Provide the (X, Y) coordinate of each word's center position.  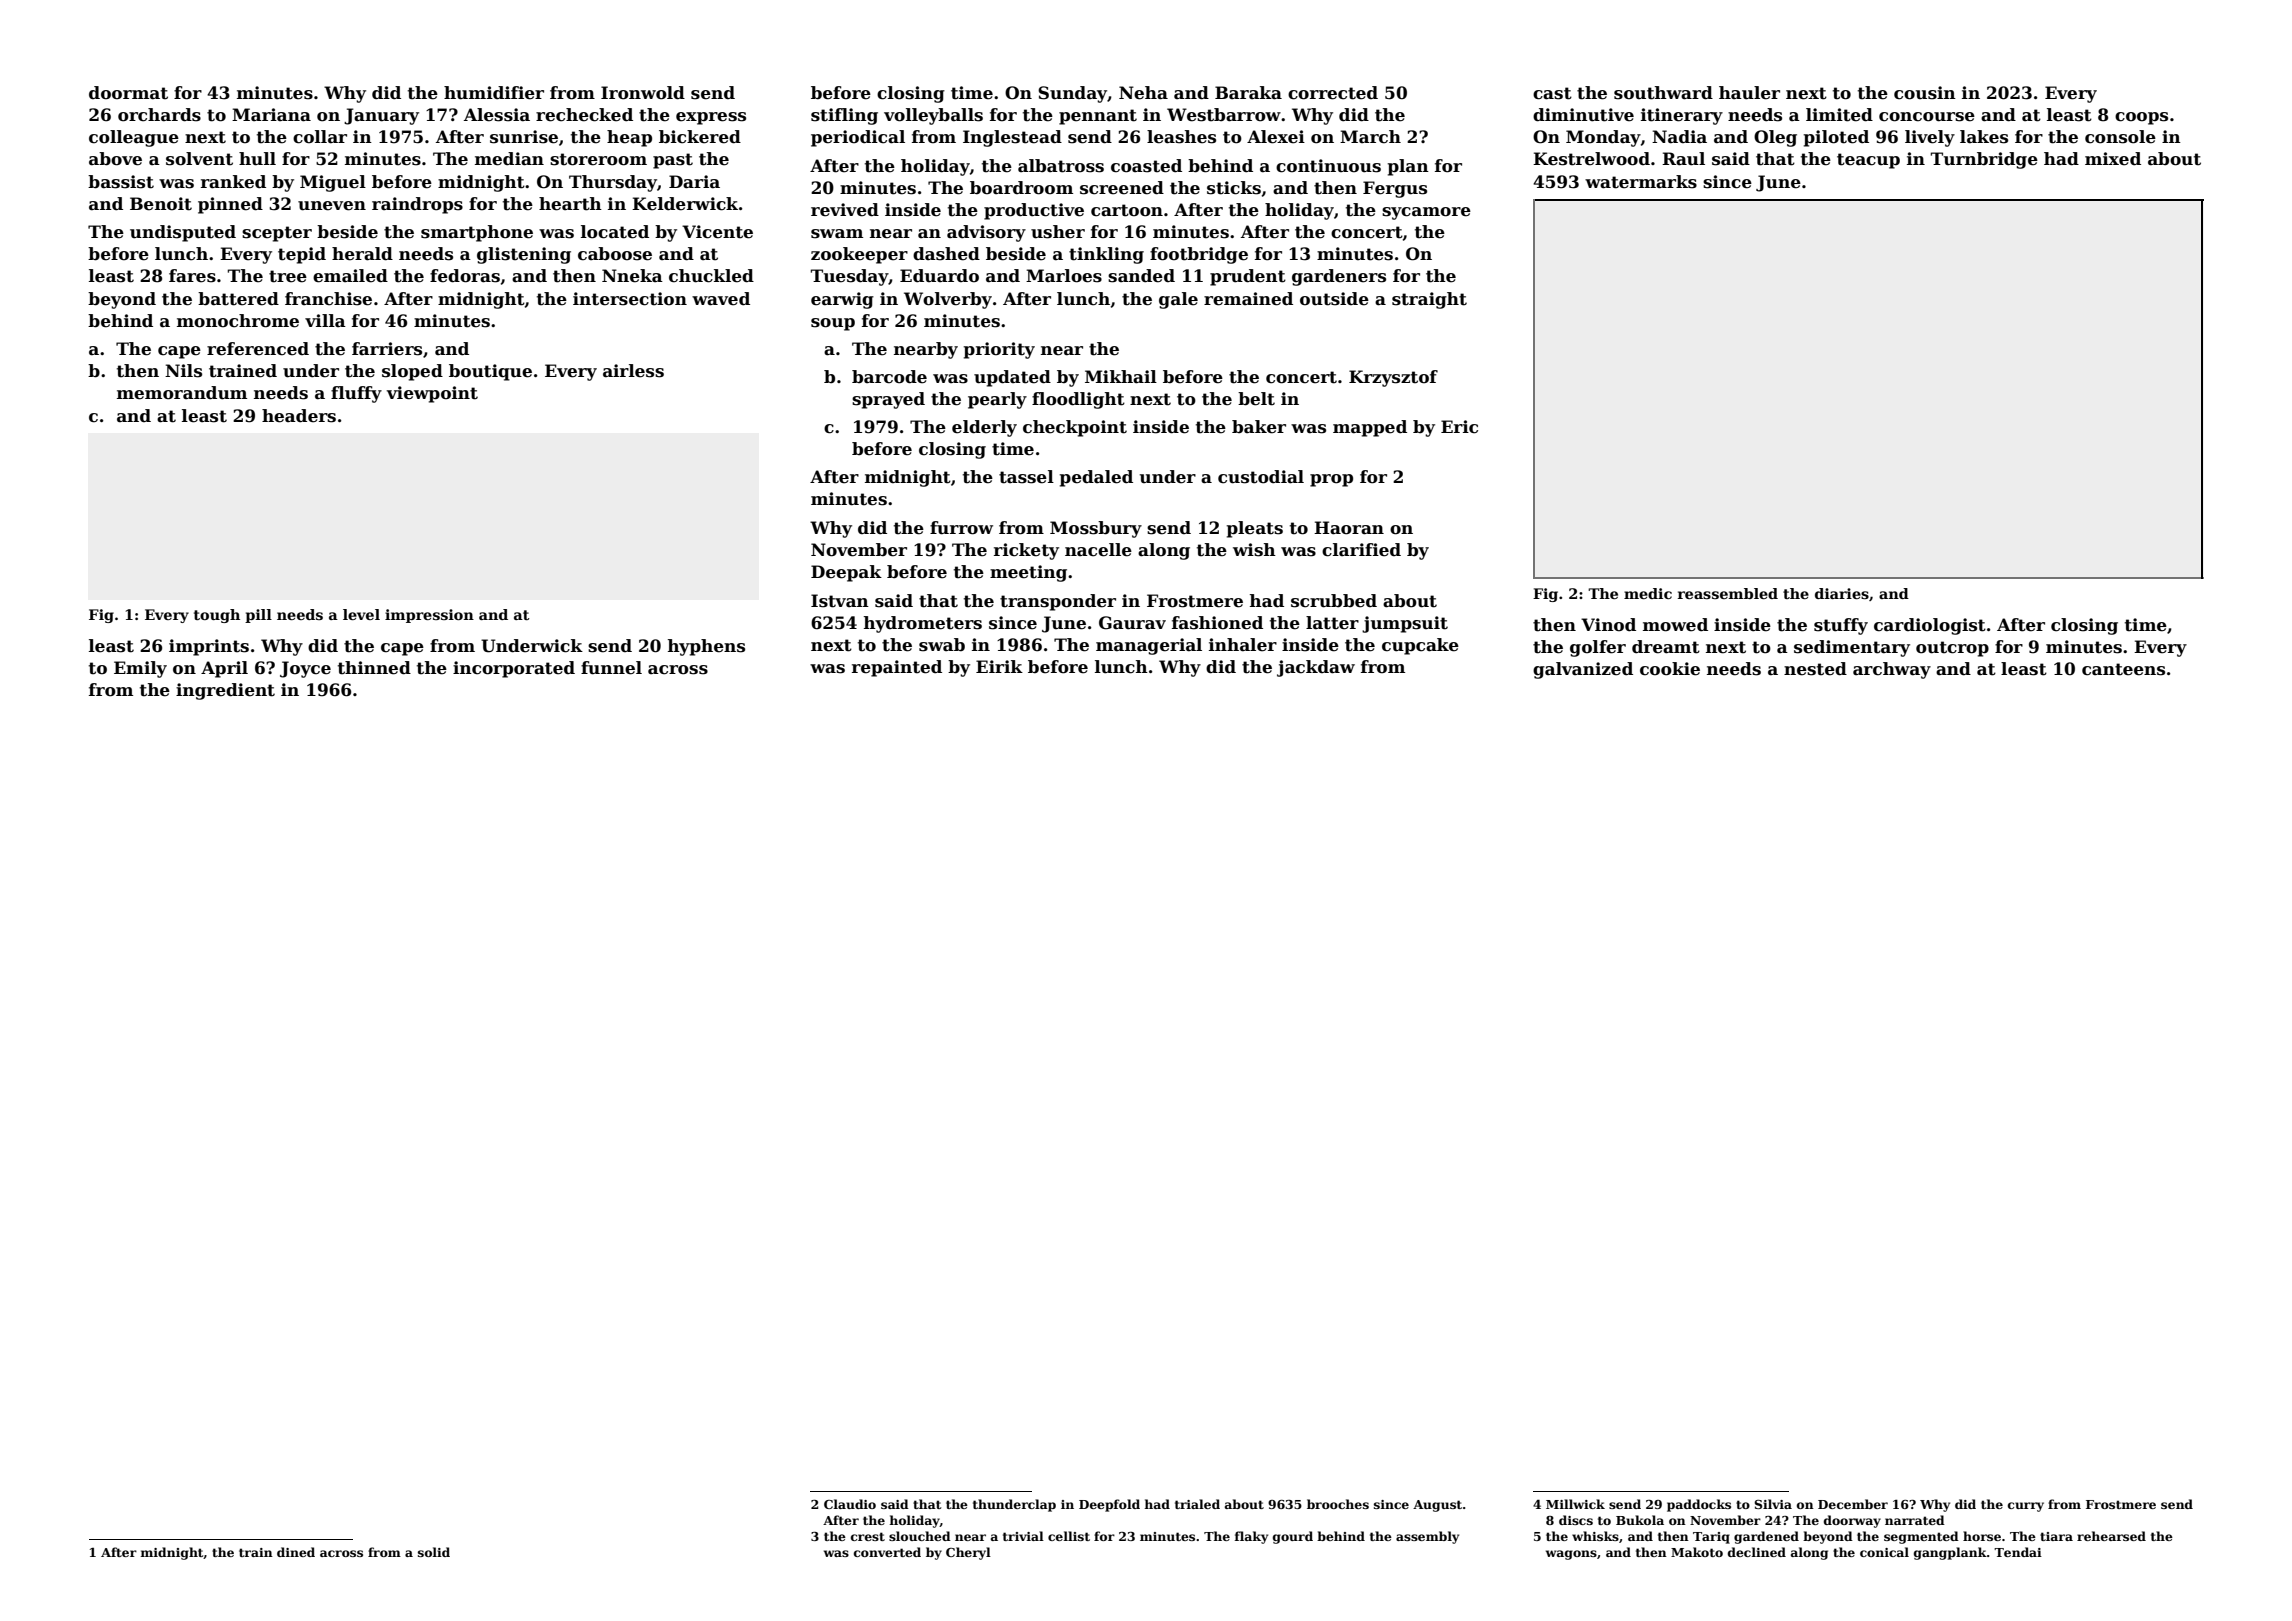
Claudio (850, 1504)
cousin (1925, 93)
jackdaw (1316, 668)
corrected (1333, 93)
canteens (2123, 669)
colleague (134, 138)
